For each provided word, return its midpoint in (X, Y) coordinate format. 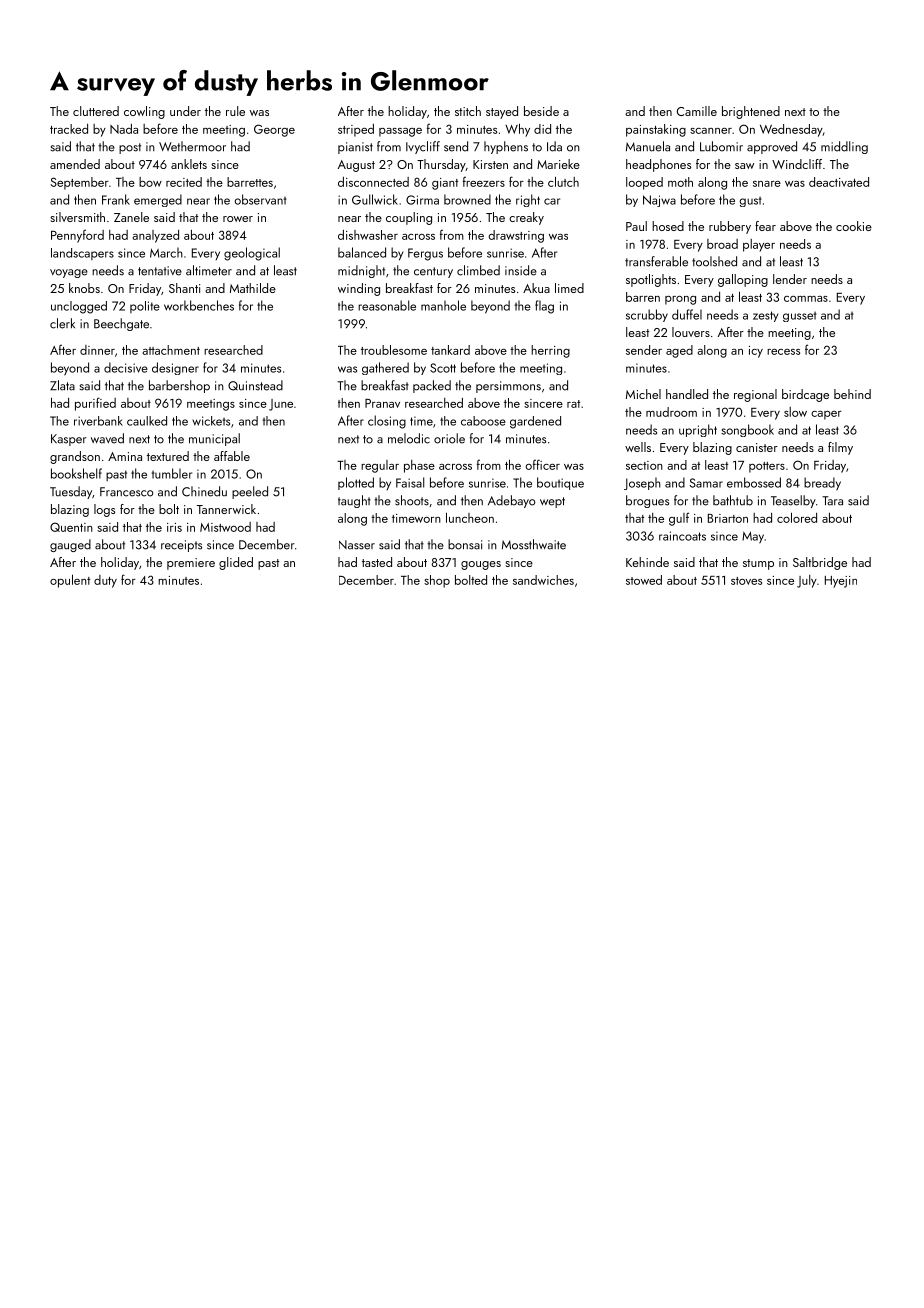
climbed (478, 270)
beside (541, 111)
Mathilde (253, 288)
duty (105, 581)
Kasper (69, 440)
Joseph (642, 483)
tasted (377, 562)
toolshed (714, 261)
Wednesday (791, 130)
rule (235, 111)
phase (419, 466)
